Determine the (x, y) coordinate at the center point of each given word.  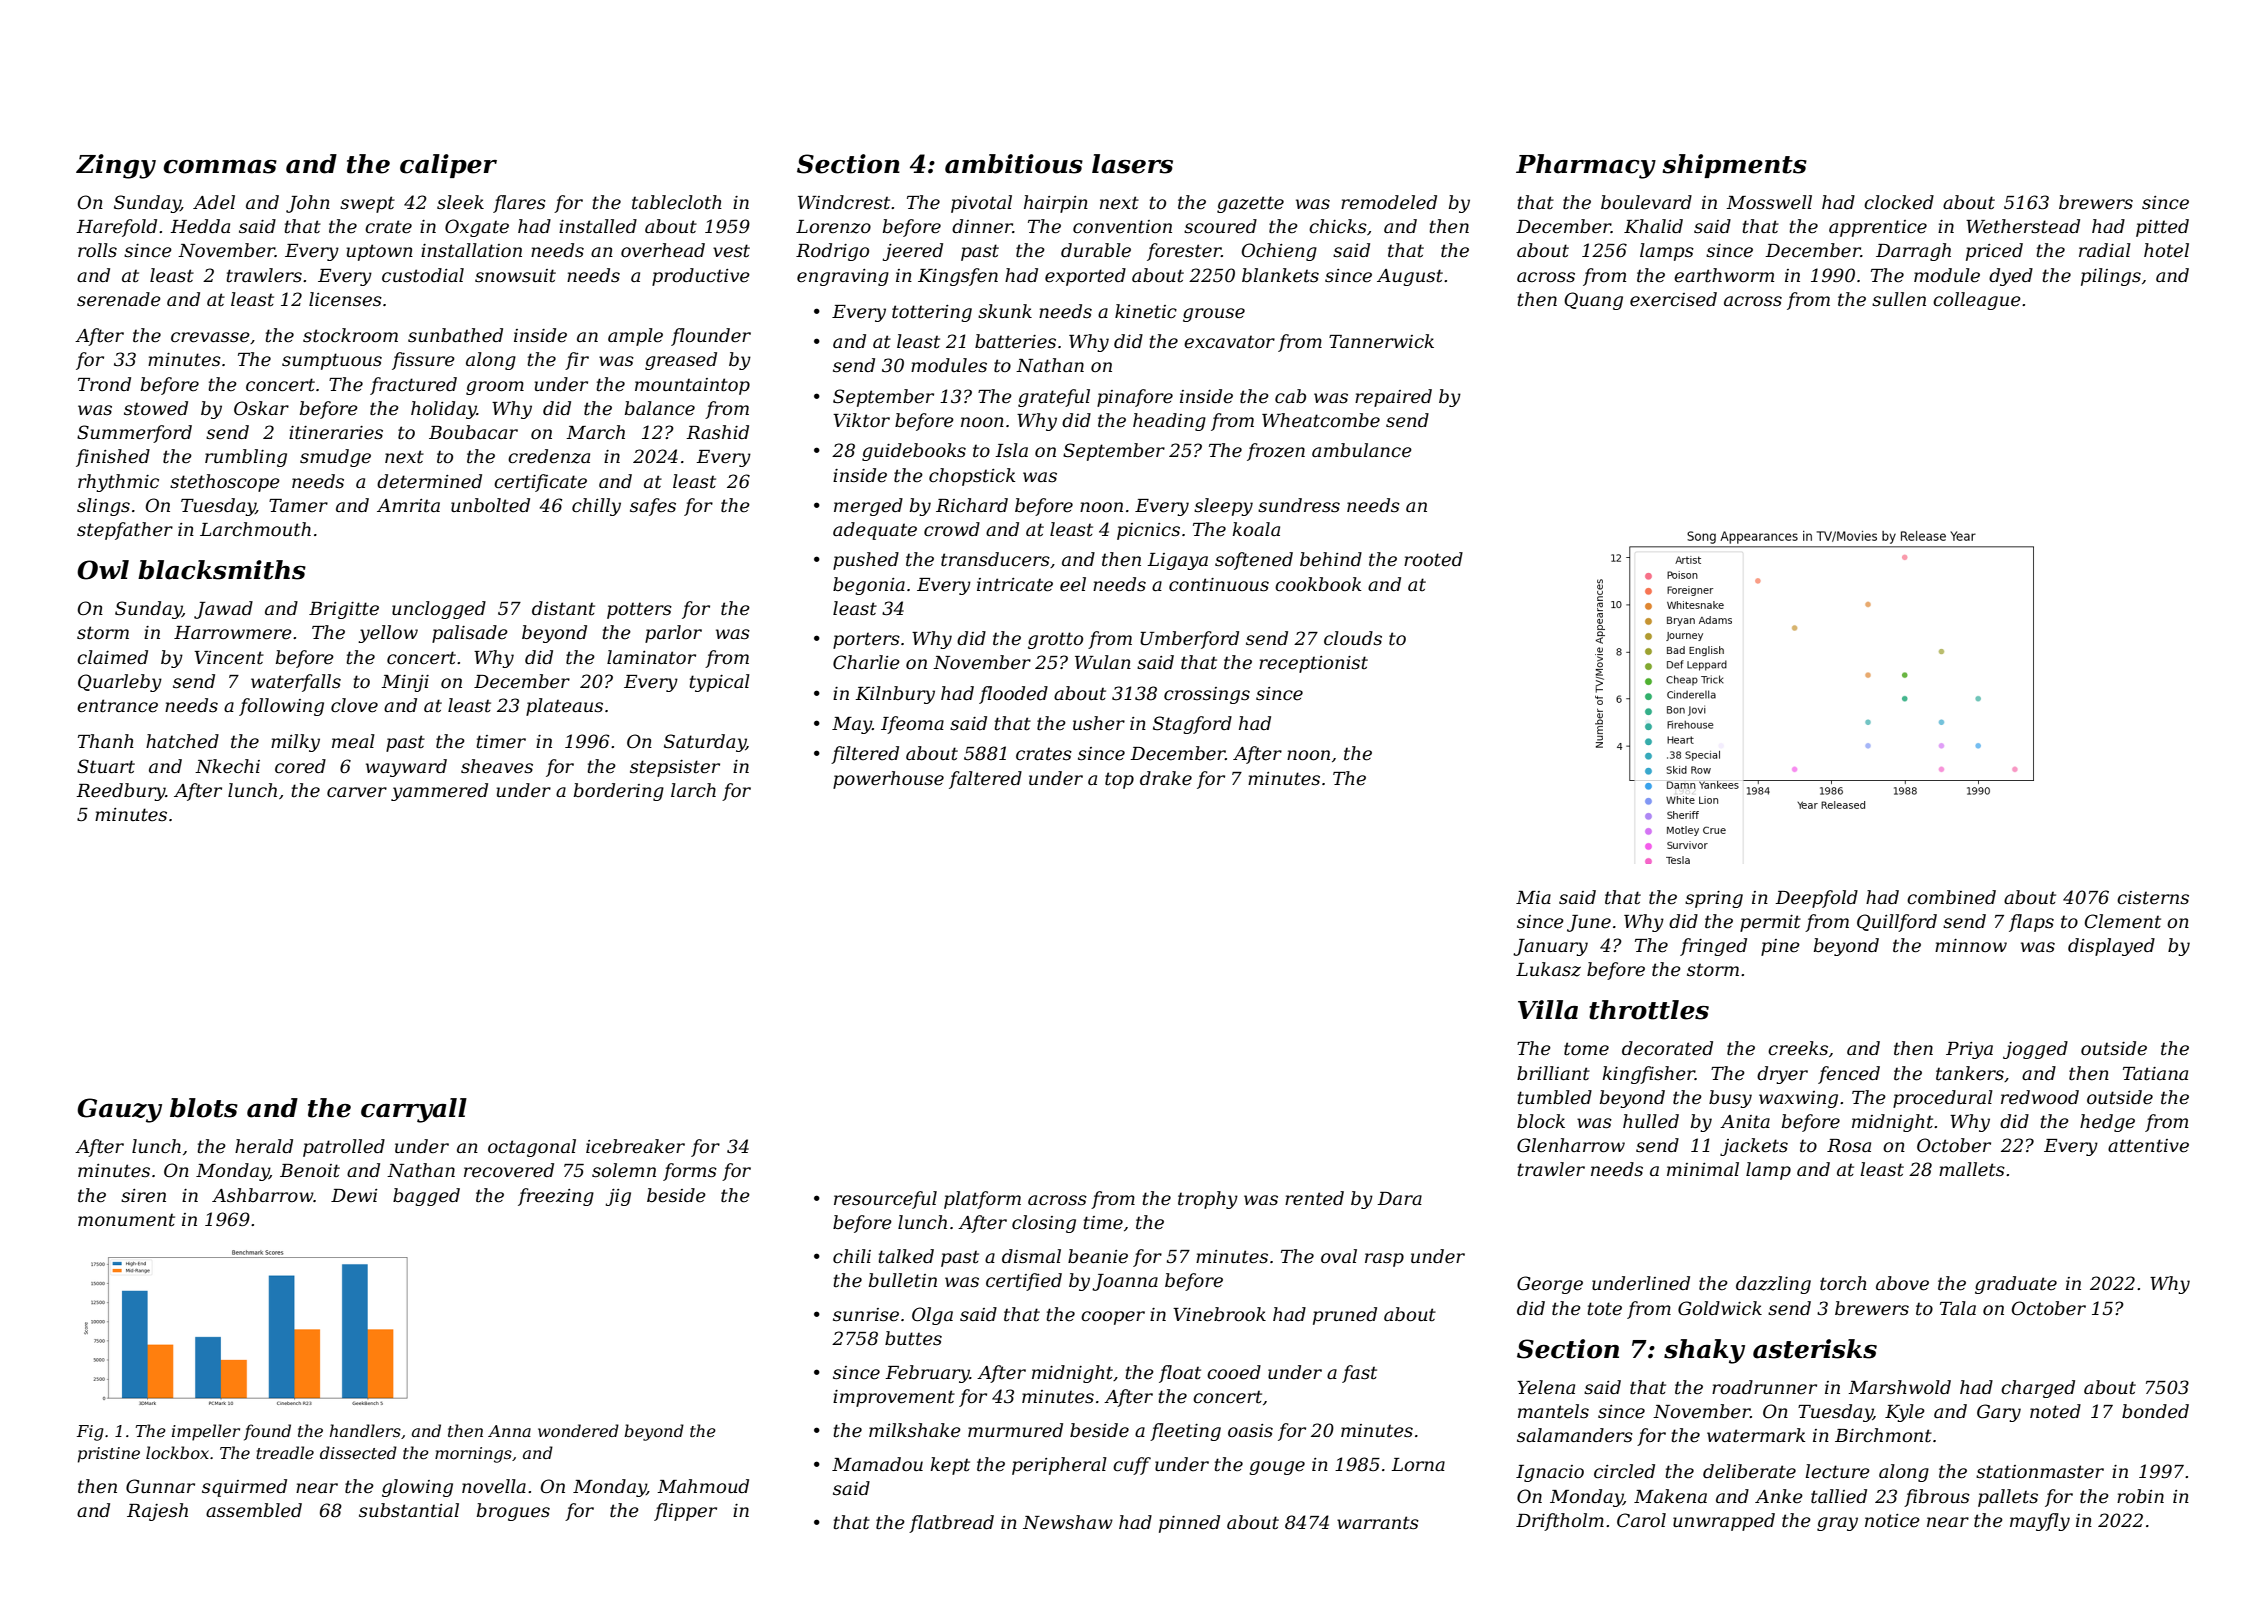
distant (563, 608)
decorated (1667, 1048)
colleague (1977, 301)
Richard (972, 505)
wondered (578, 1430)
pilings (2111, 277)
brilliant (1553, 1073)
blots (204, 1108)
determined (429, 481)
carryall (414, 1110)
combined (1951, 897)
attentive (2148, 1146)
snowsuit (515, 275)
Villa (1548, 1010)
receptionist (1313, 664)
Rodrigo (832, 252)
